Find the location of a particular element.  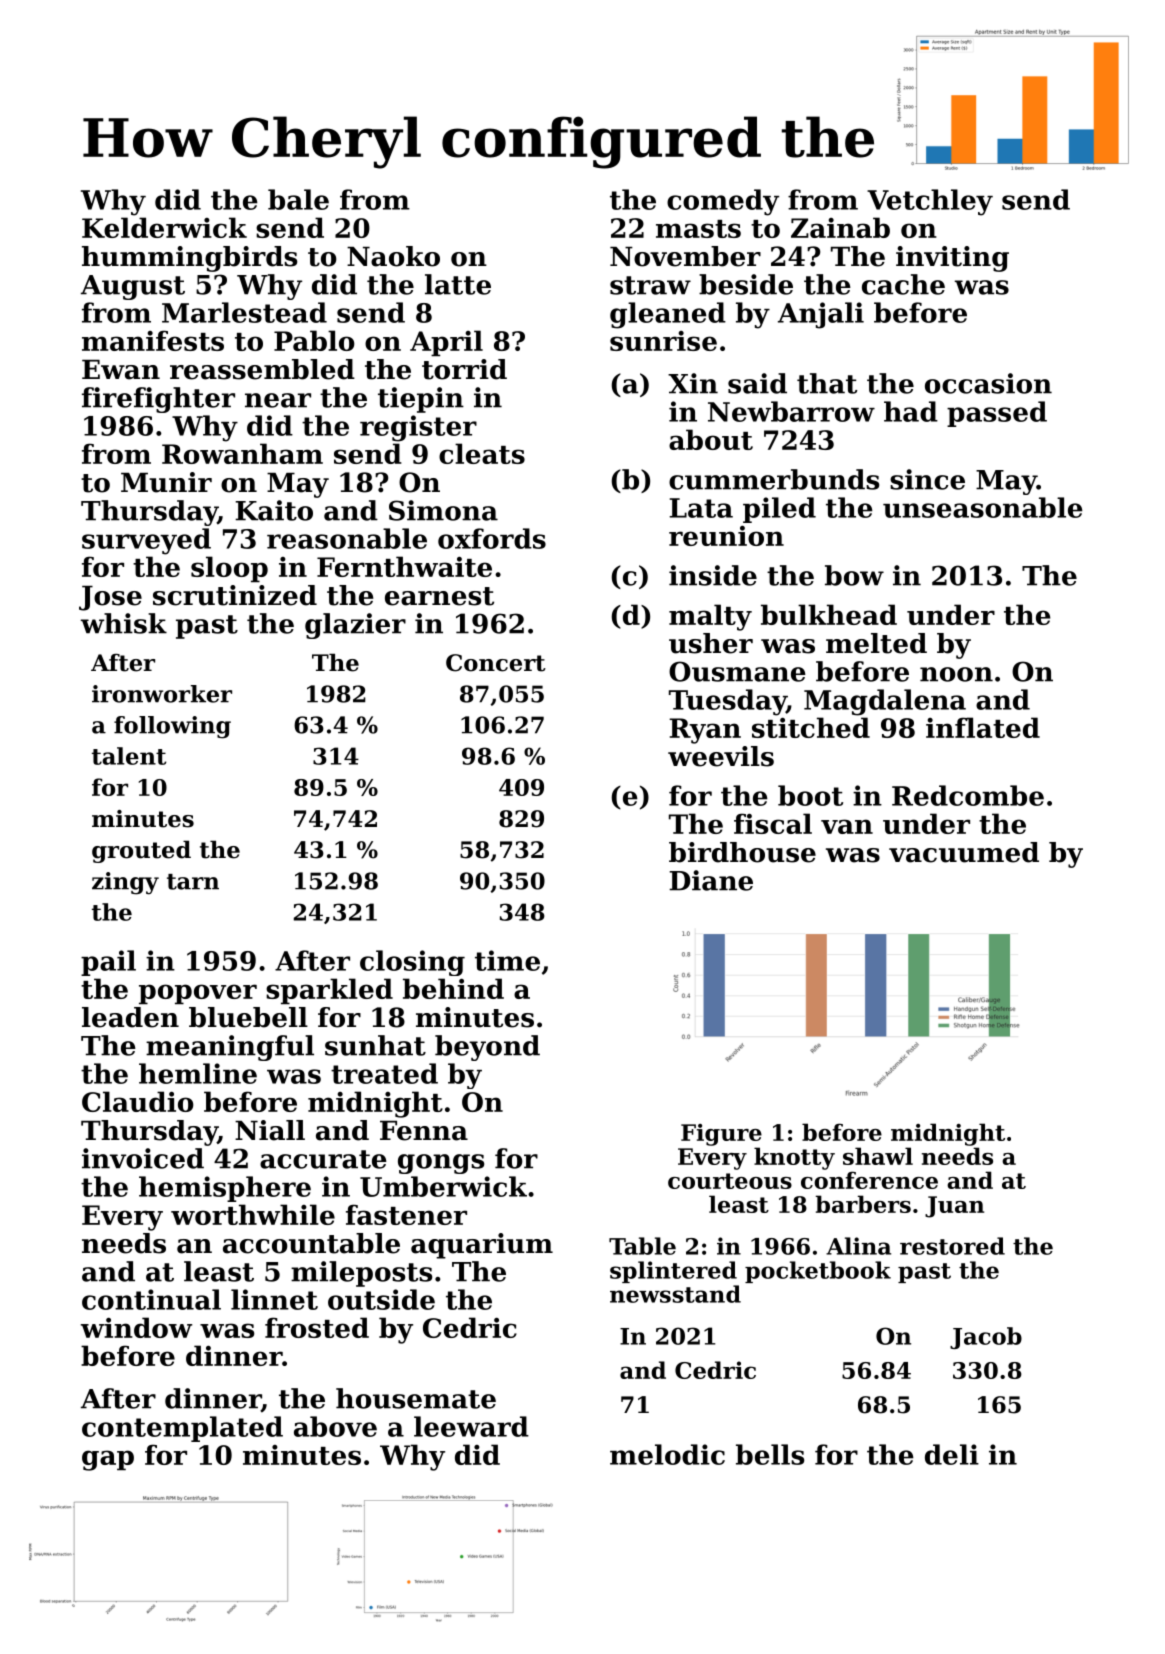

Juan is located at coordinates (954, 1207).
